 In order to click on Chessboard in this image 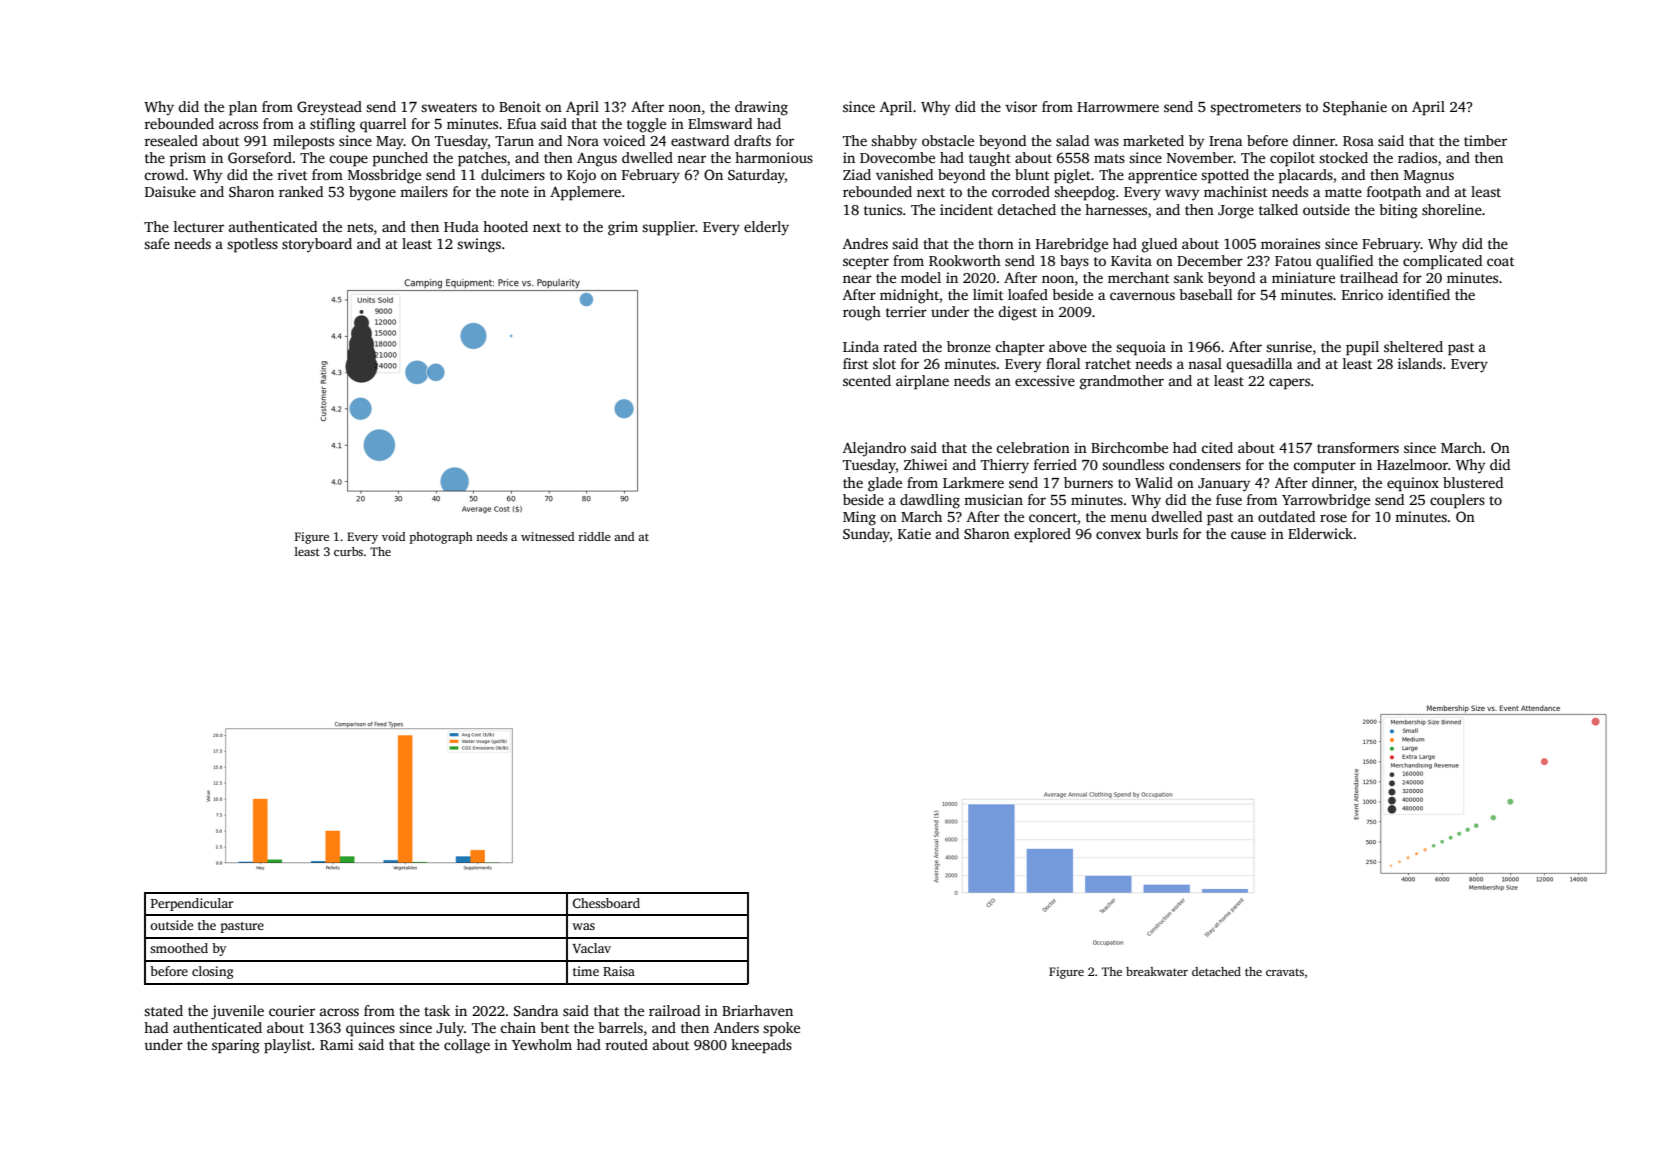, I will do `click(606, 903)`.
